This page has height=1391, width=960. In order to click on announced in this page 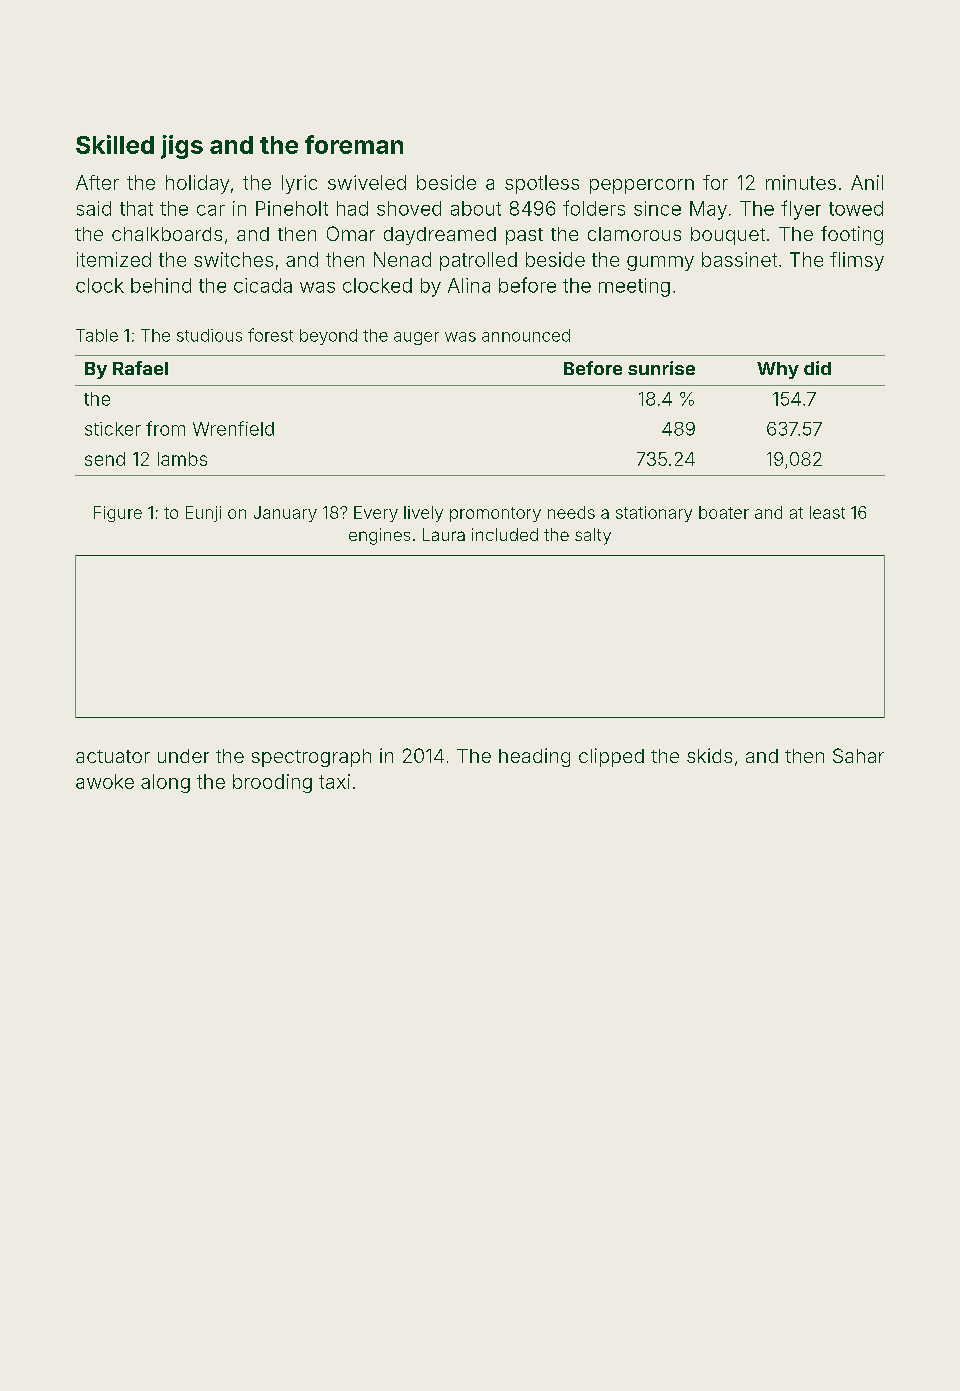, I will do `click(526, 335)`.
